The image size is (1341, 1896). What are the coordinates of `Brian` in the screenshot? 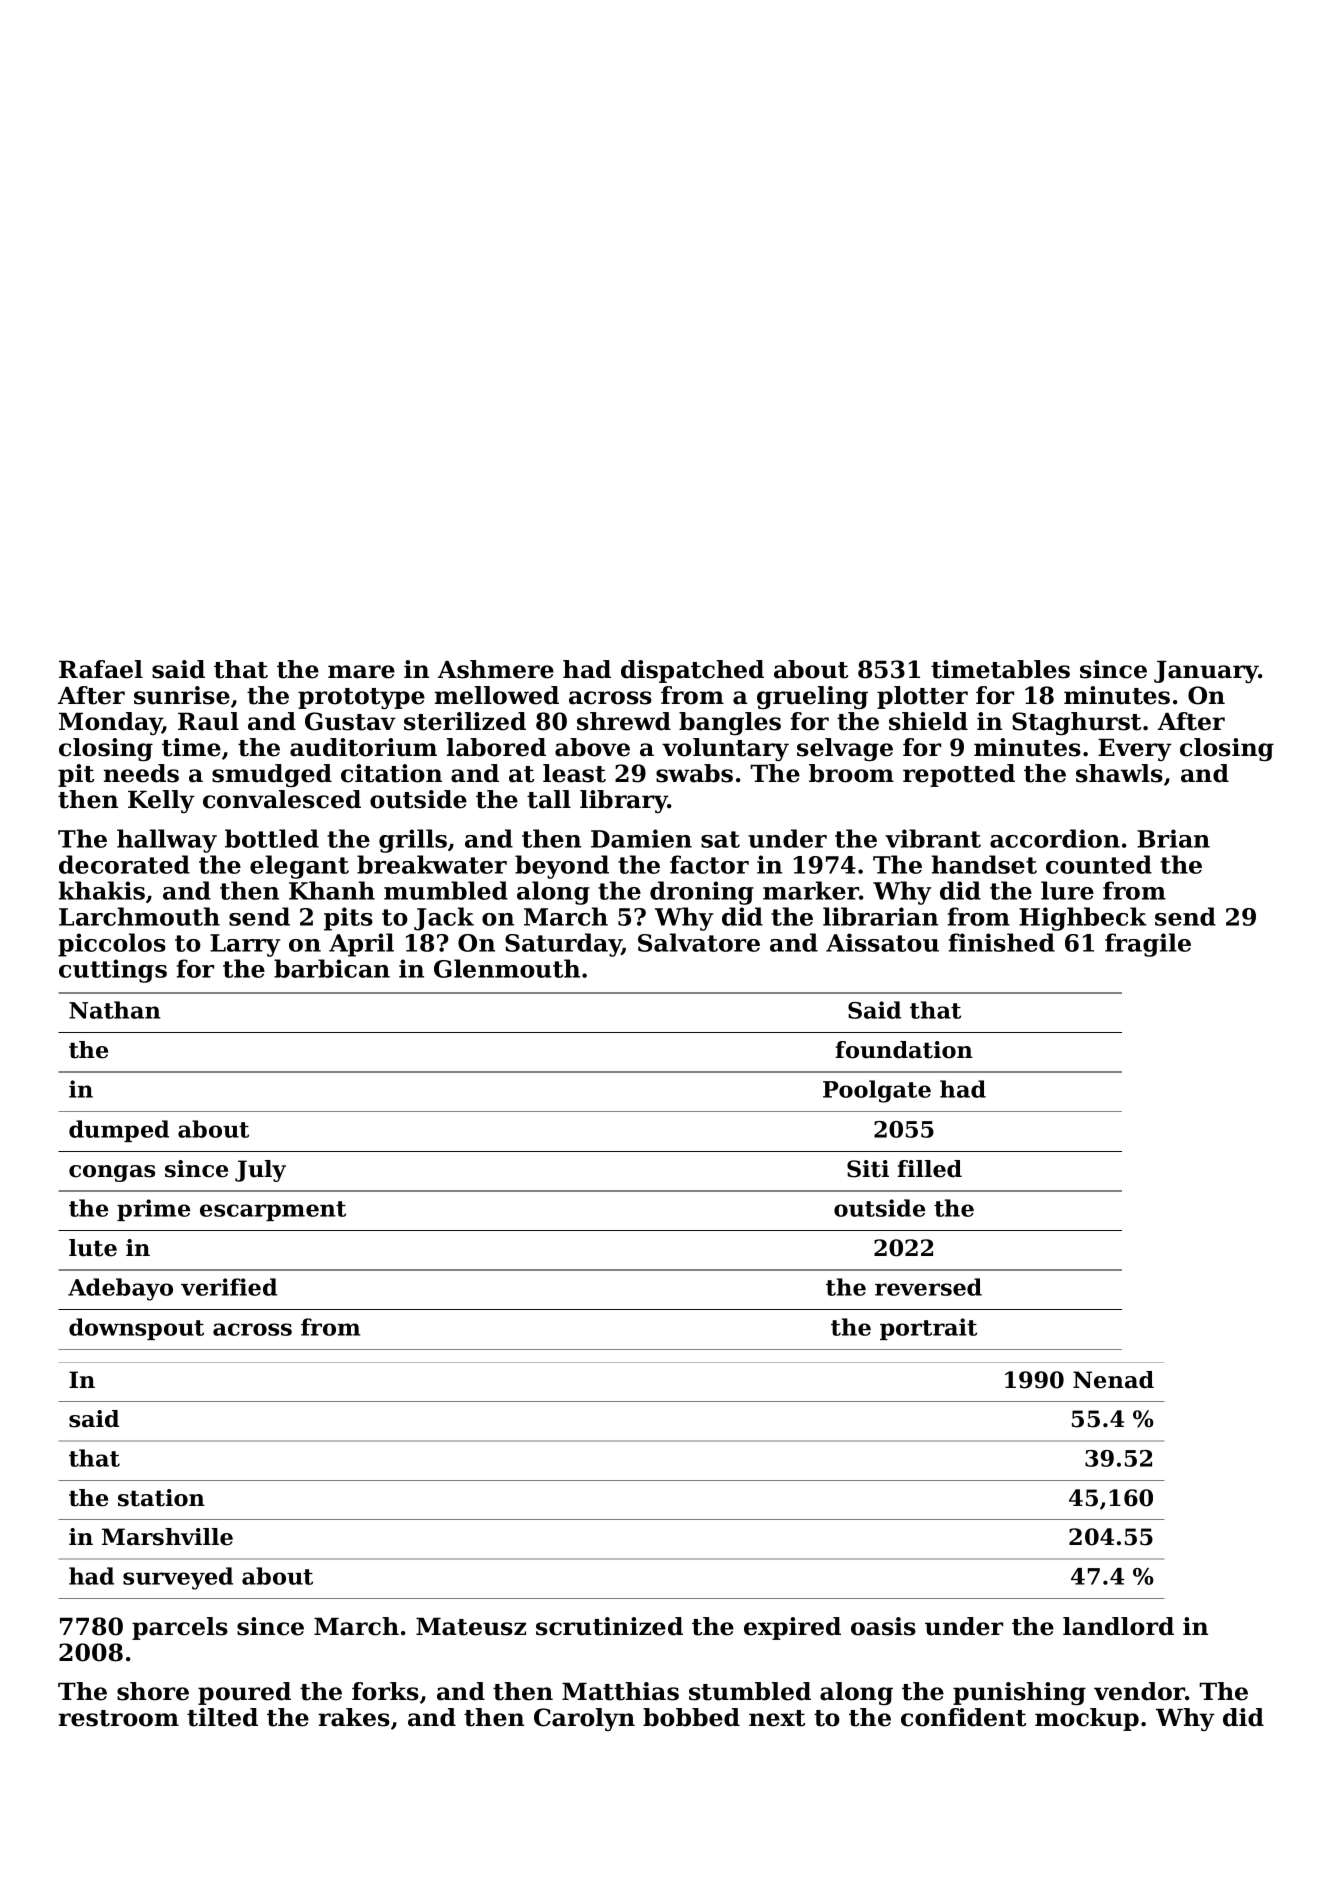 It's located at (1173, 838).
